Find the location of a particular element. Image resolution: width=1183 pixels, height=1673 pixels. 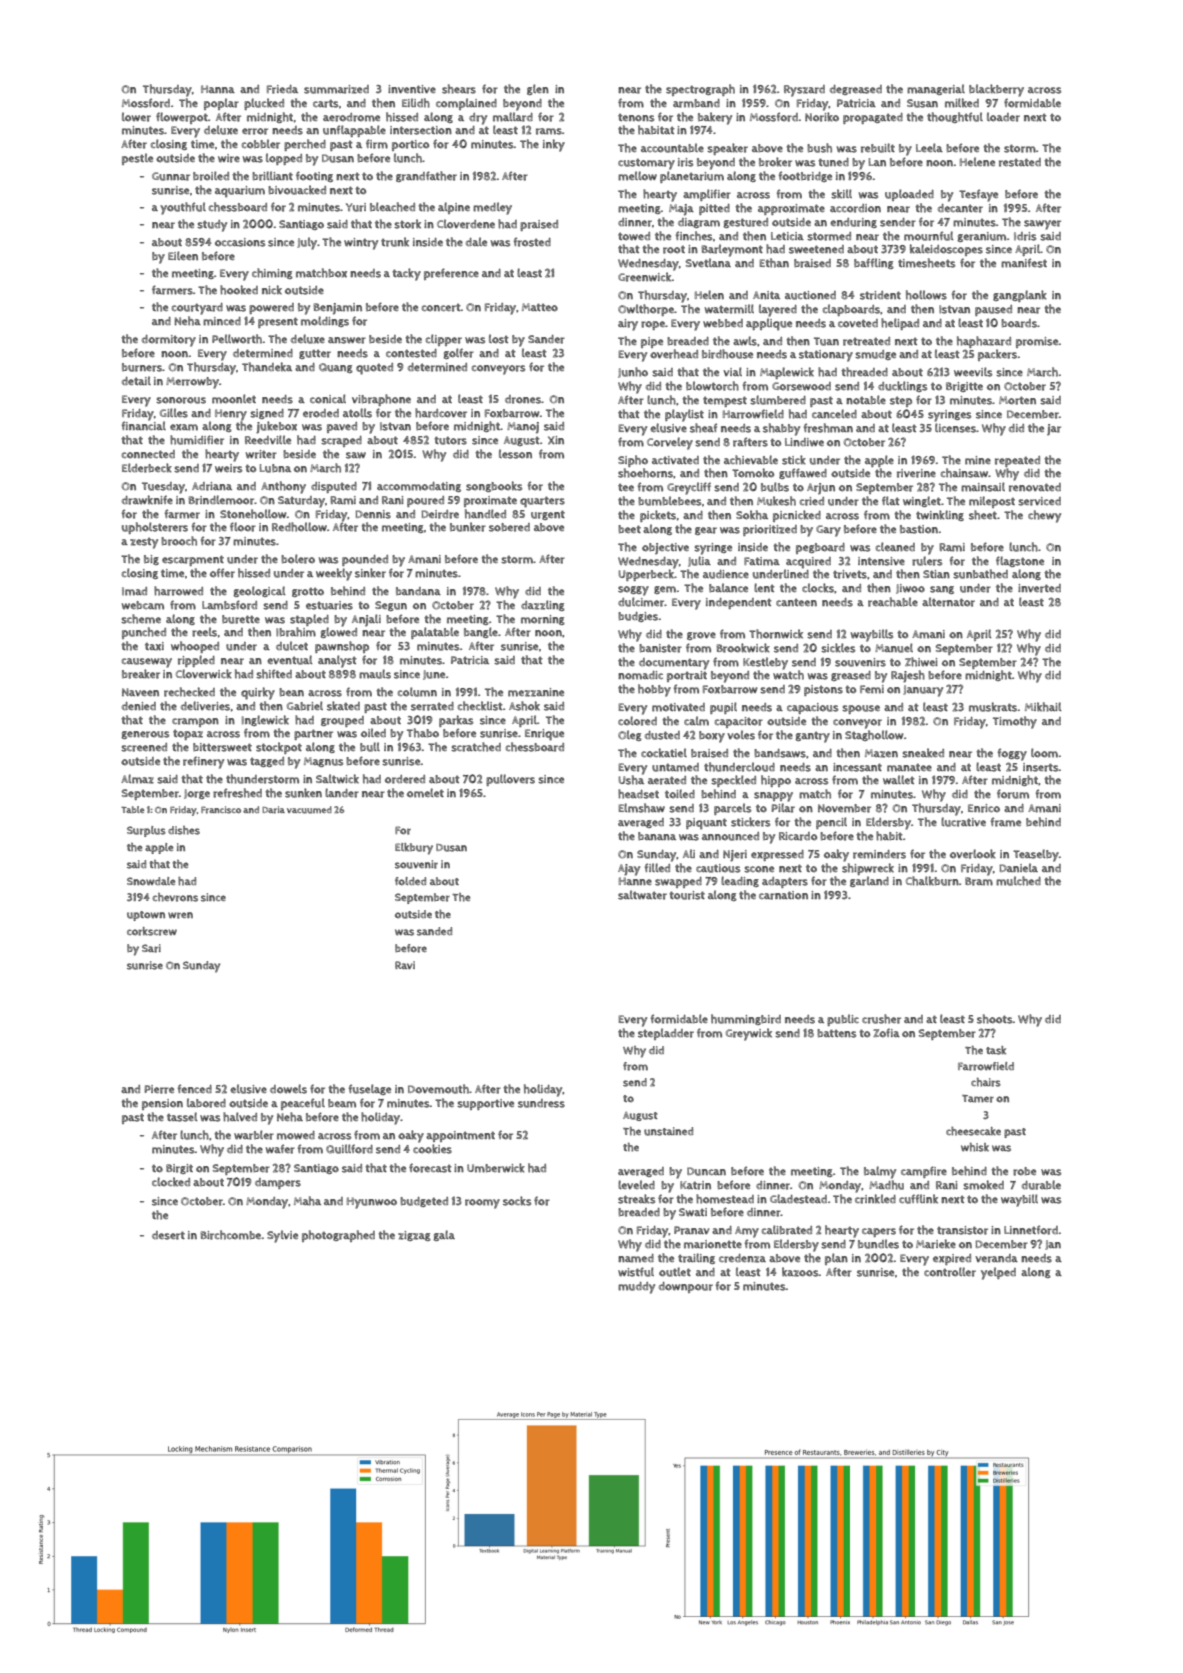

summarized is located at coordinates (336, 89).
